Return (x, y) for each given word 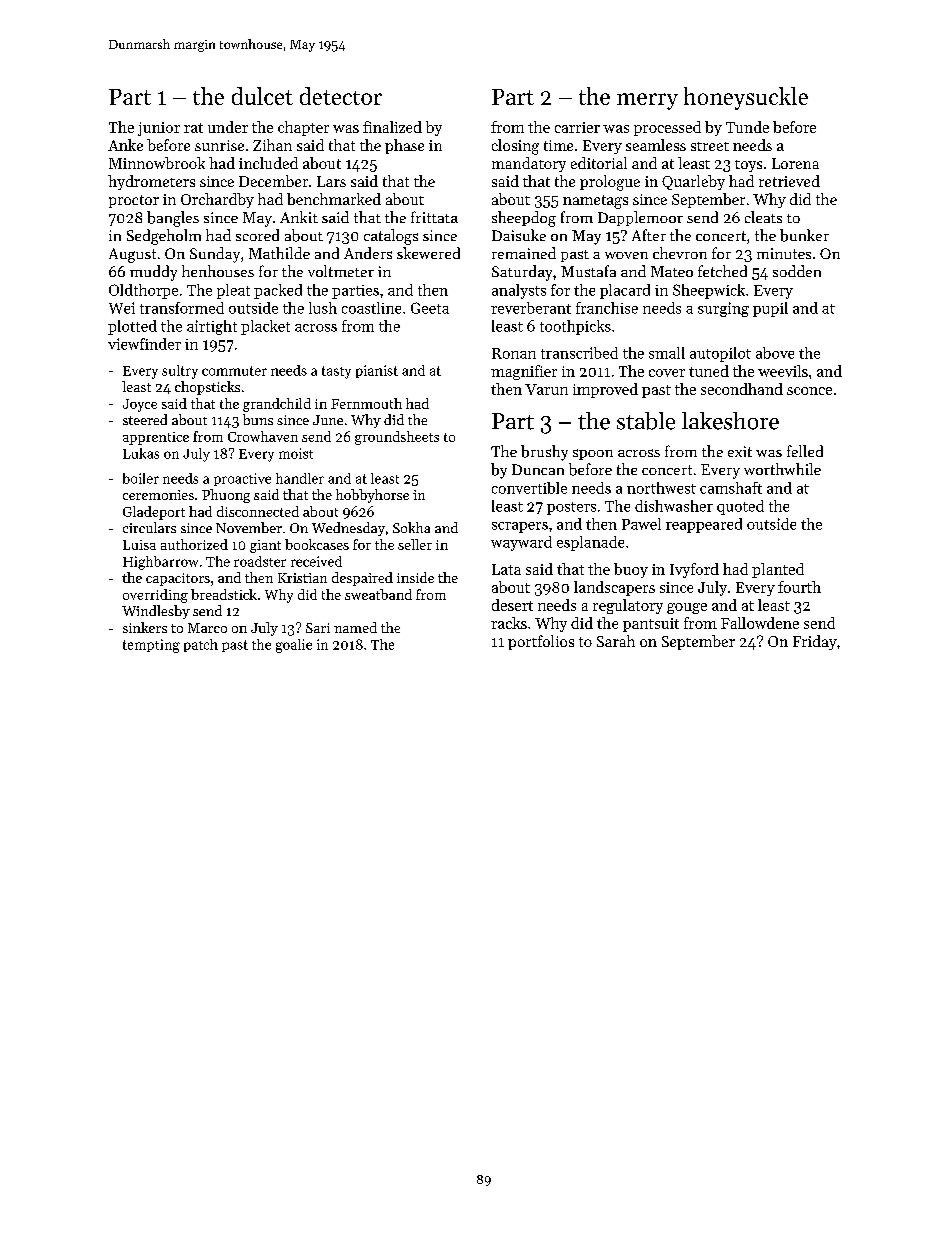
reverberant (531, 308)
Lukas (141, 453)
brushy (544, 453)
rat (193, 128)
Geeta (430, 308)
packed (278, 291)
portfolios (541, 642)
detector (341, 96)
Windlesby (156, 612)
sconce (809, 391)
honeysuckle (746, 98)
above (775, 353)
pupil (770, 309)
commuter (234, 371)
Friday (815, 642)
